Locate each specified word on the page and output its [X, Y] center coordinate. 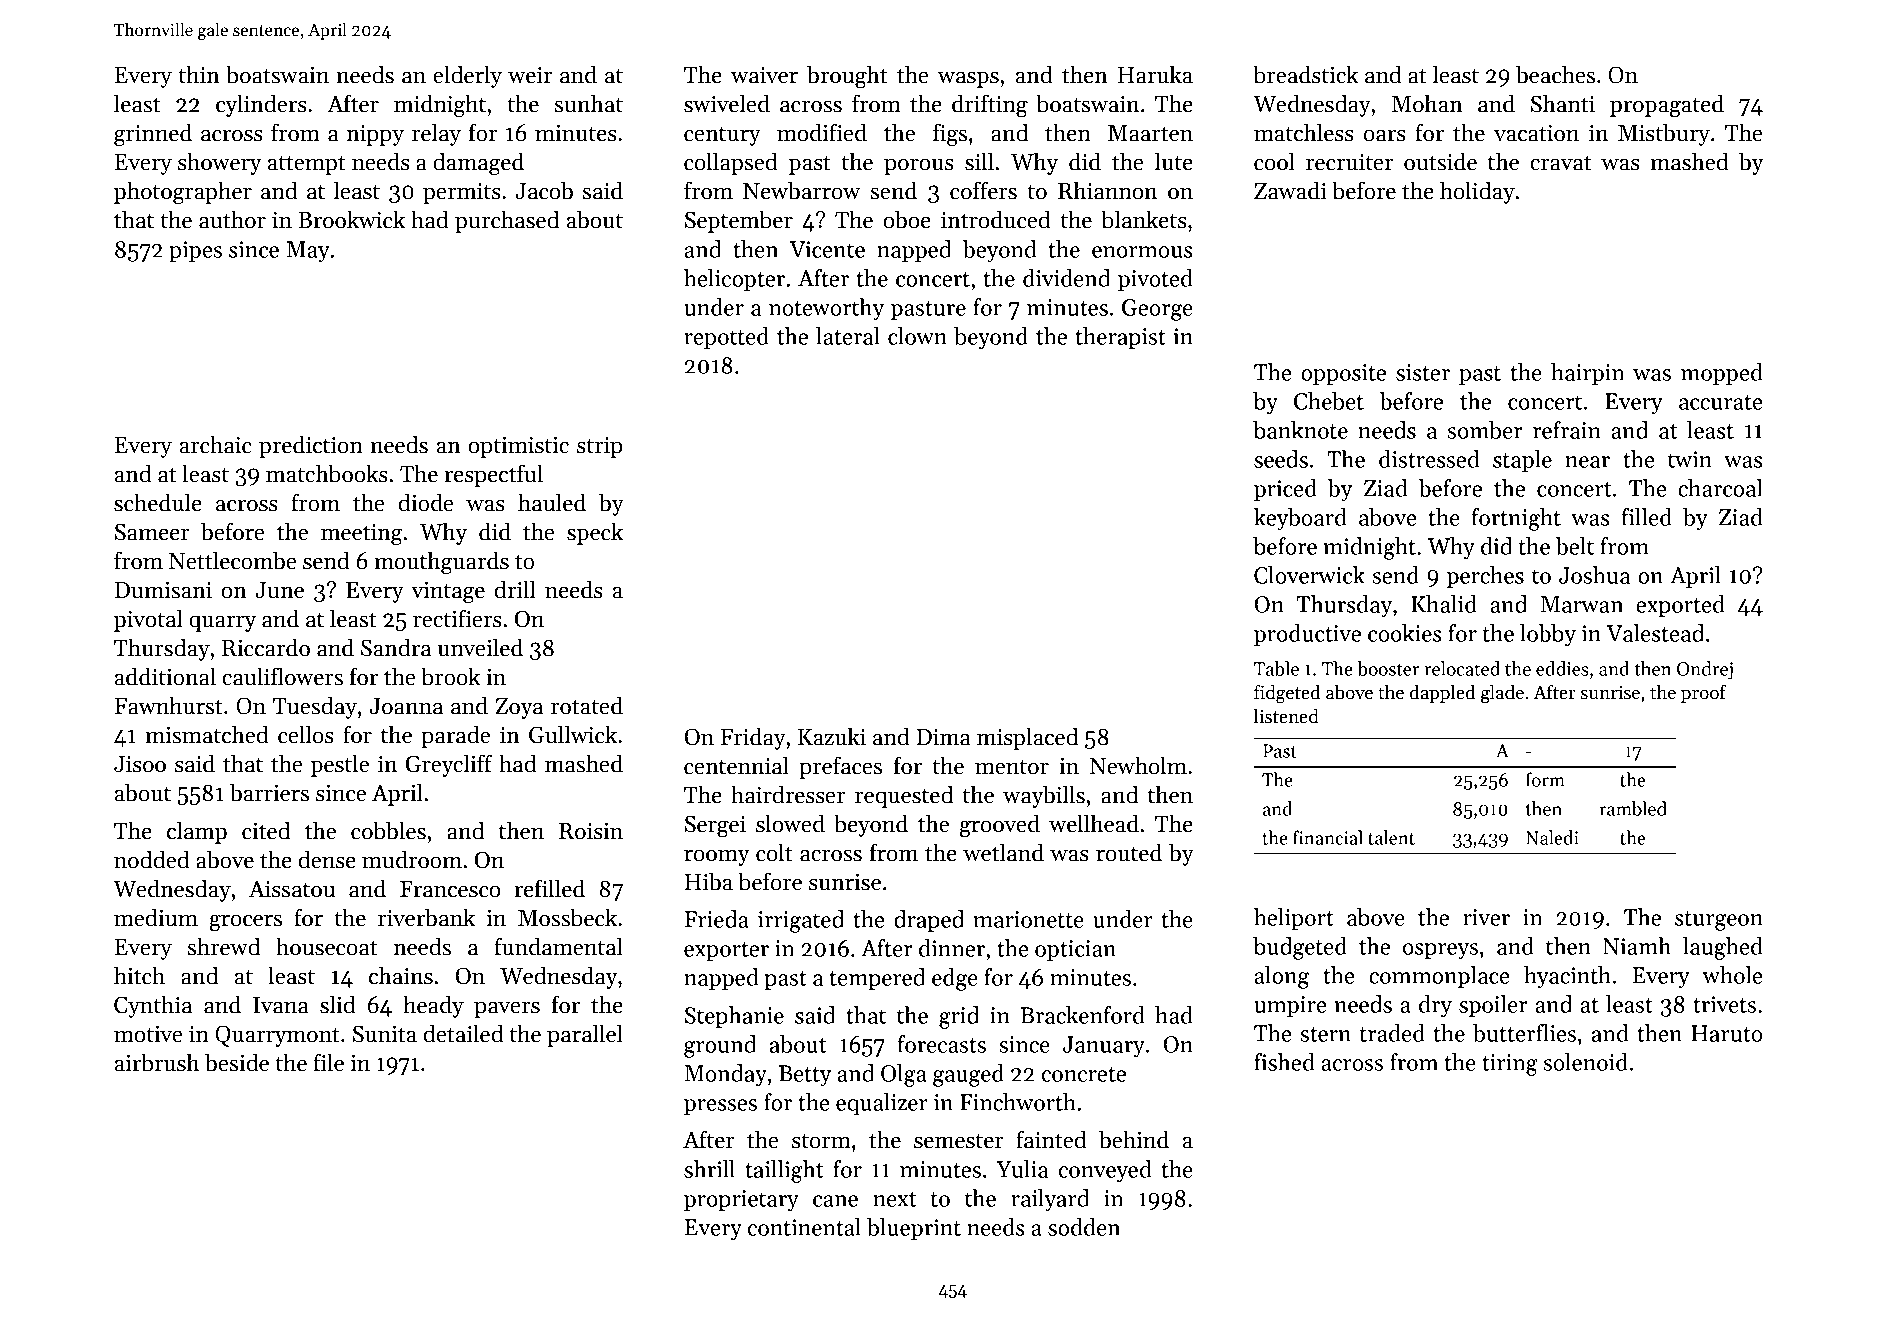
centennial [736, 765]
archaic [216, 444]
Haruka [1155, 74]
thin [199, 74]
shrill [709, 1169]
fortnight [1516, 519]
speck [595, 533]
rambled [1633, 808]
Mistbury [1664, 134]
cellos [306, 734]
